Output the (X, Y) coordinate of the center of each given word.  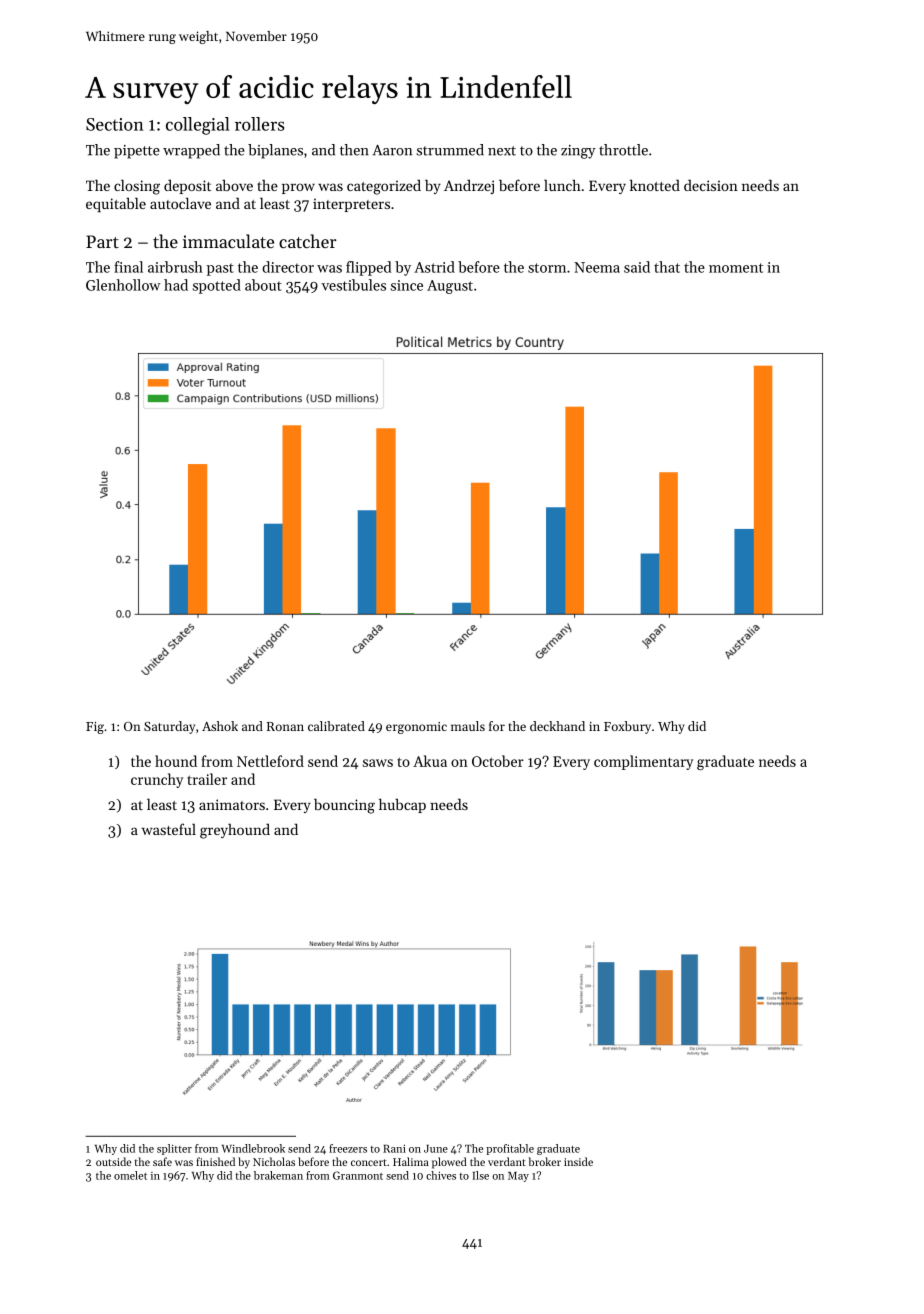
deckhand (557, 726)
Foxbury (627, 727)
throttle (623, 150)
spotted (217, 286)
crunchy (157, 780)
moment (736, 268)
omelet (130, 1175)
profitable (510, 1149)
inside (578, 1161)
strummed (450, 150)
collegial (198, 126)
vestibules (353, 285)
